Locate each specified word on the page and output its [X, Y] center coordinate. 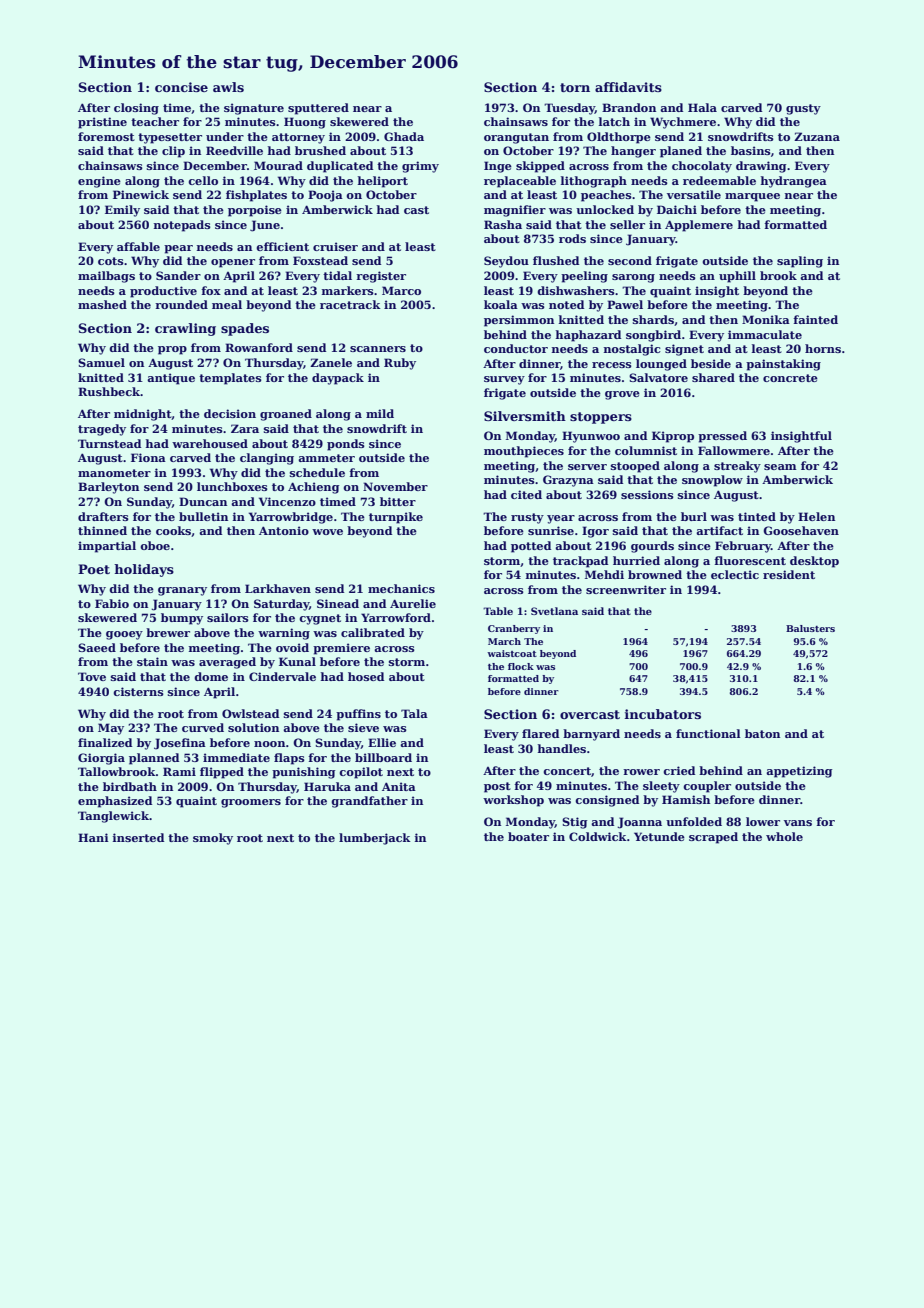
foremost [106, 136]
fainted [815, 319]
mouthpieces [524, 452]
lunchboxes [232, 486]
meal [227, 304]
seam [780, 467]
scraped [713, 838]
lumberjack [375, 839]
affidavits [628, 87]
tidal [337, 275]
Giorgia [101, 759]
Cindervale [282, 676]
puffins [358, 715]
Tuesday [569, 109]
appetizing [799, 772]
